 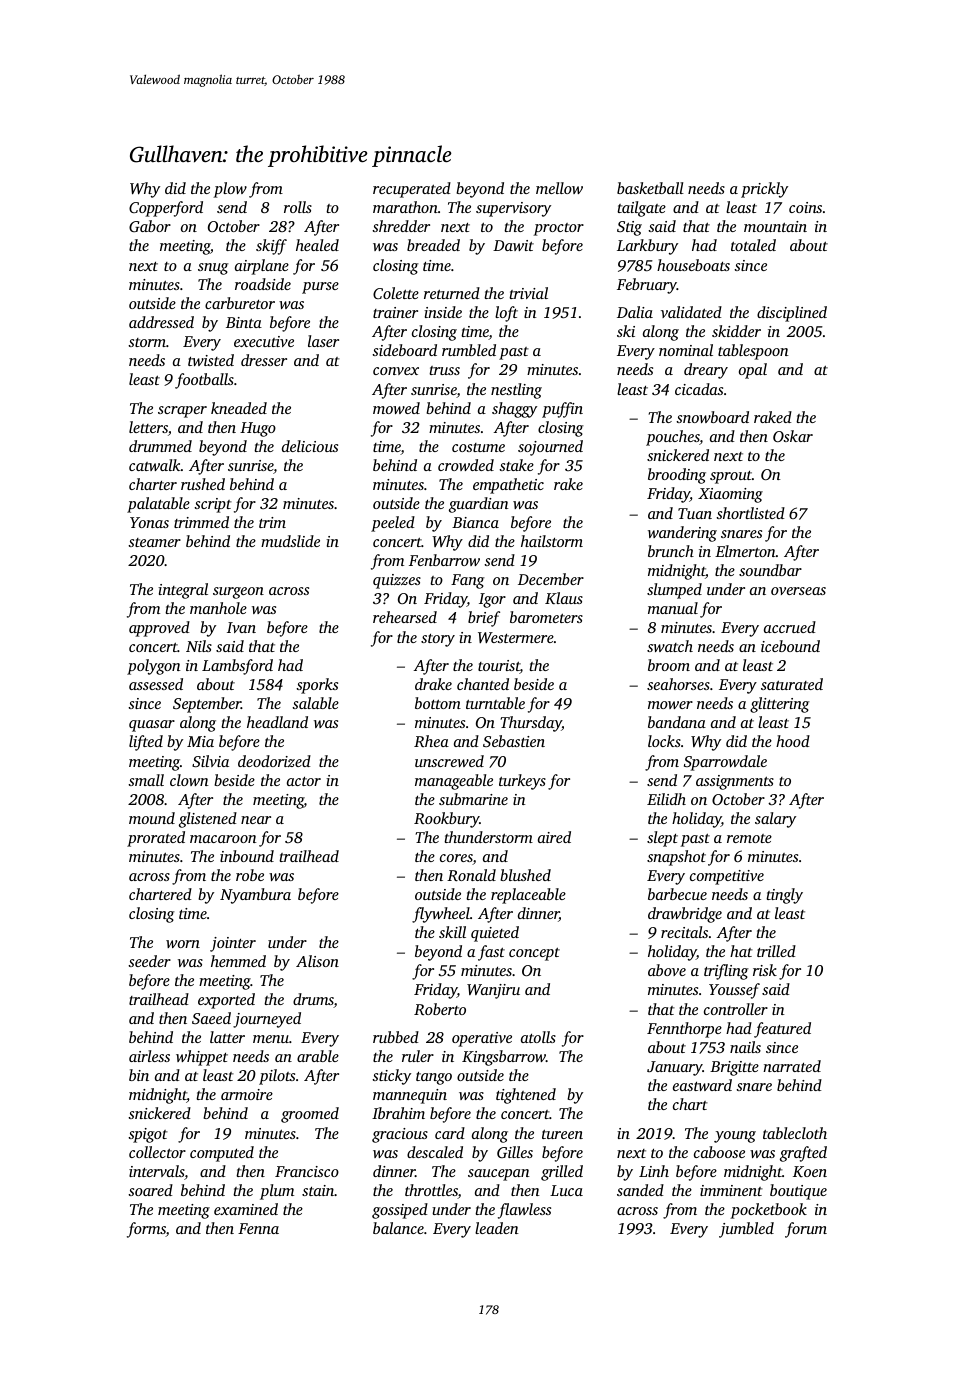 What do you see at coordinates (670, 705) in the screenshot?
I see `mower` at bounding box center [670, 705].
